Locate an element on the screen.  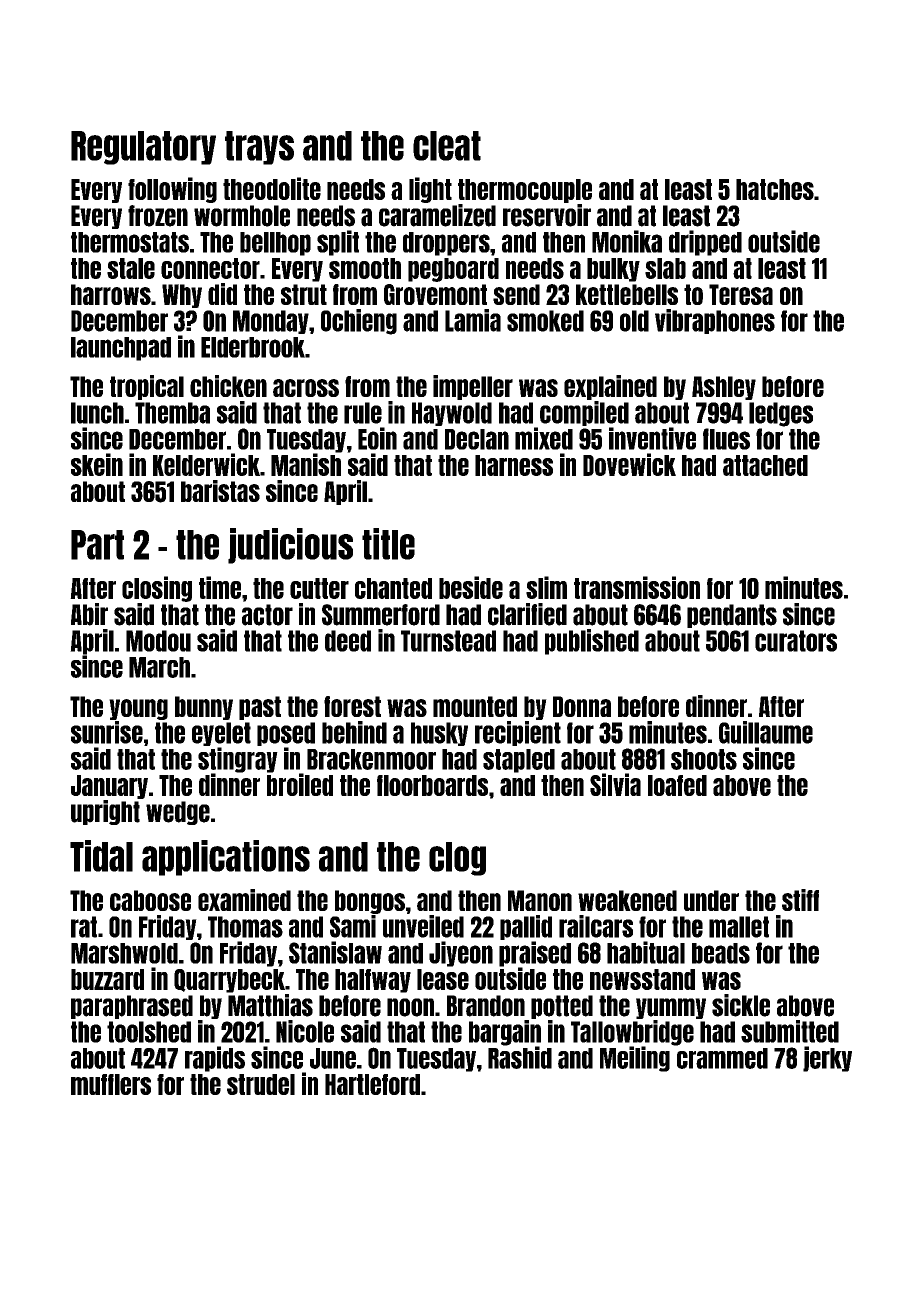
inventive is located at coordinates (652, 438).
